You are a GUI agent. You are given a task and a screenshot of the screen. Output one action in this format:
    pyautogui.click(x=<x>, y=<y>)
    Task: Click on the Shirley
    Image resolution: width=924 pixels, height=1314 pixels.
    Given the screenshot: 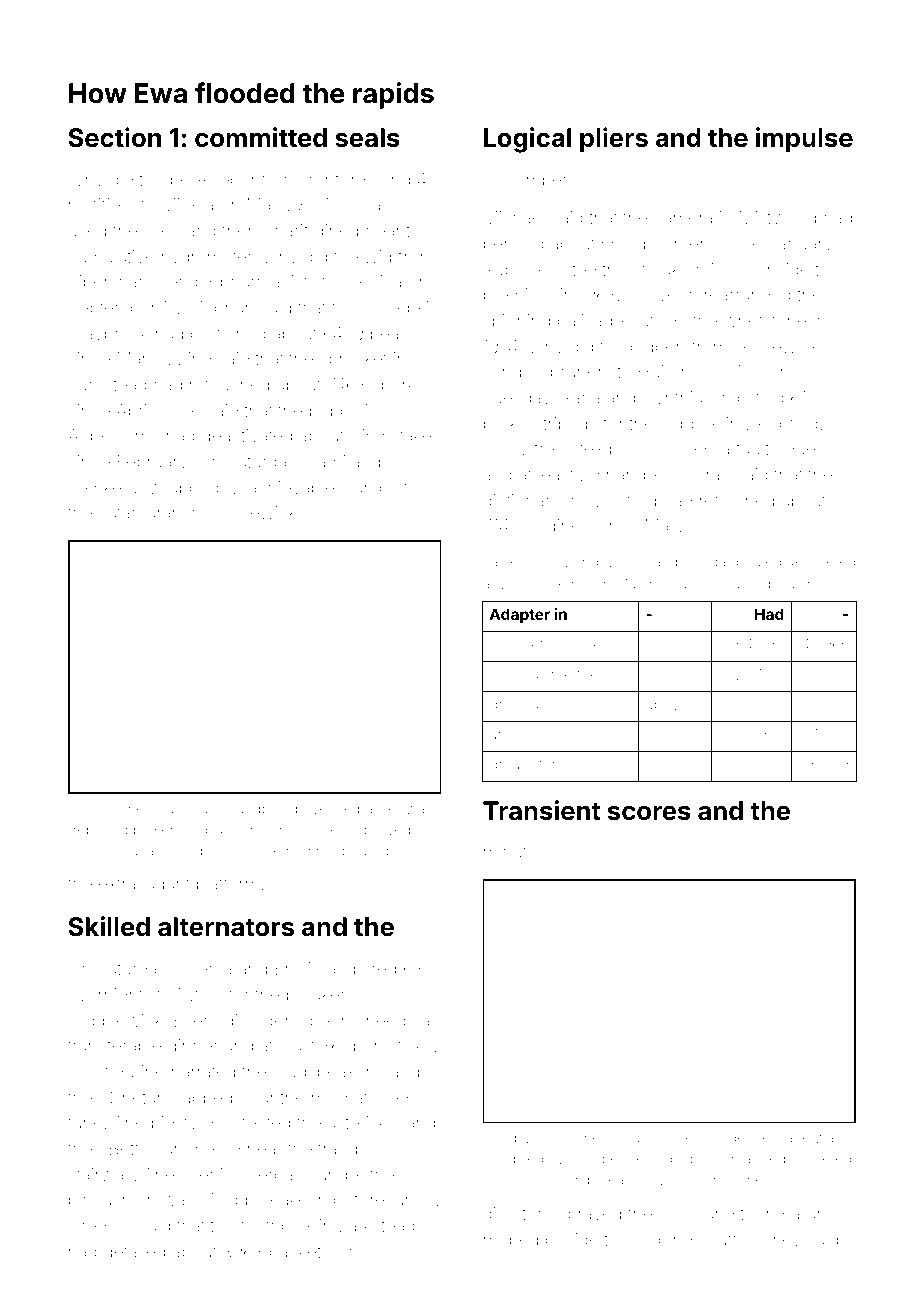 What is the action you would take?
    pyautogui.click(x=774, y=1241)
